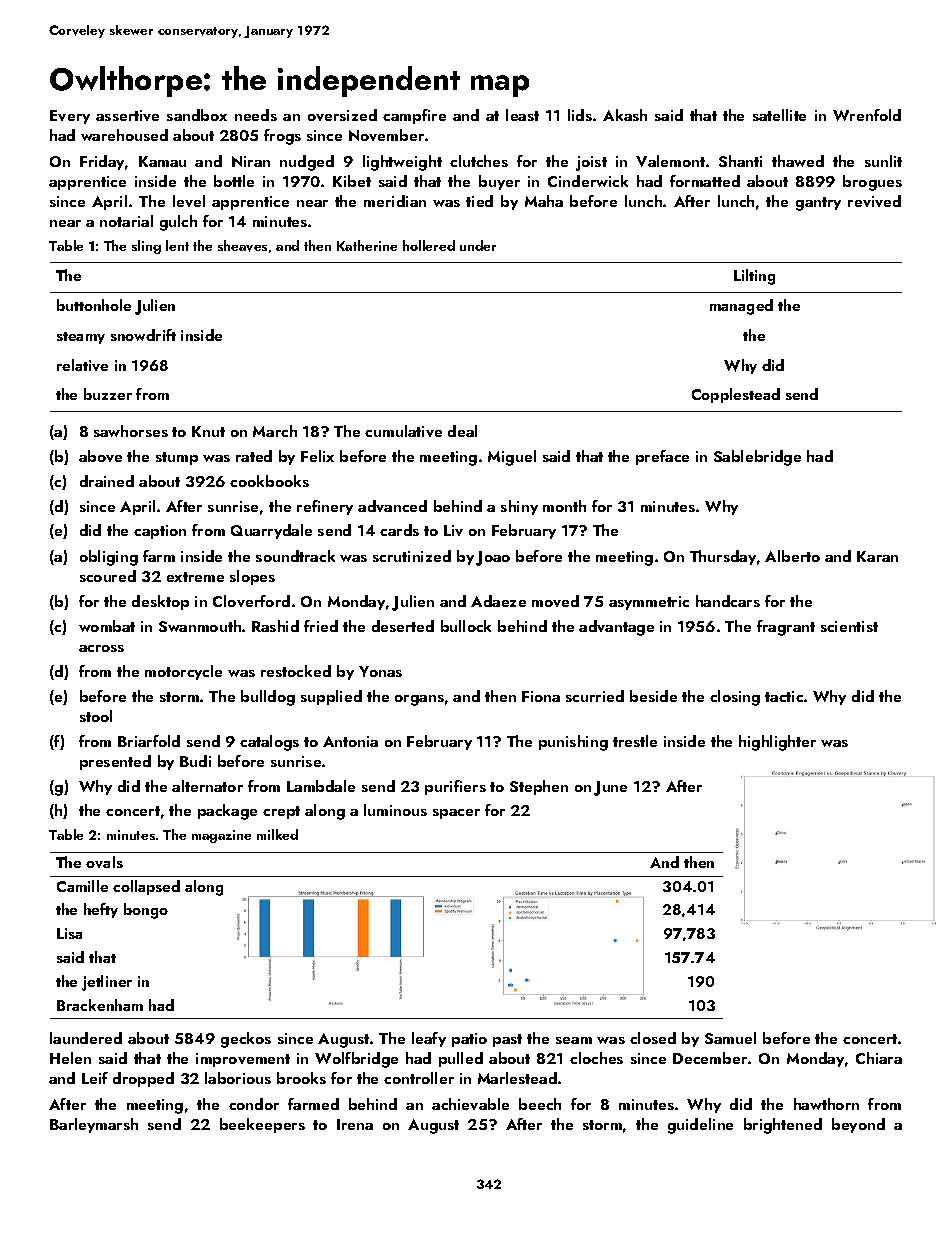 Image resolution: width=952 pixels, height=1233 pixels. I want to click on Samuel, so click(730, 1038).
